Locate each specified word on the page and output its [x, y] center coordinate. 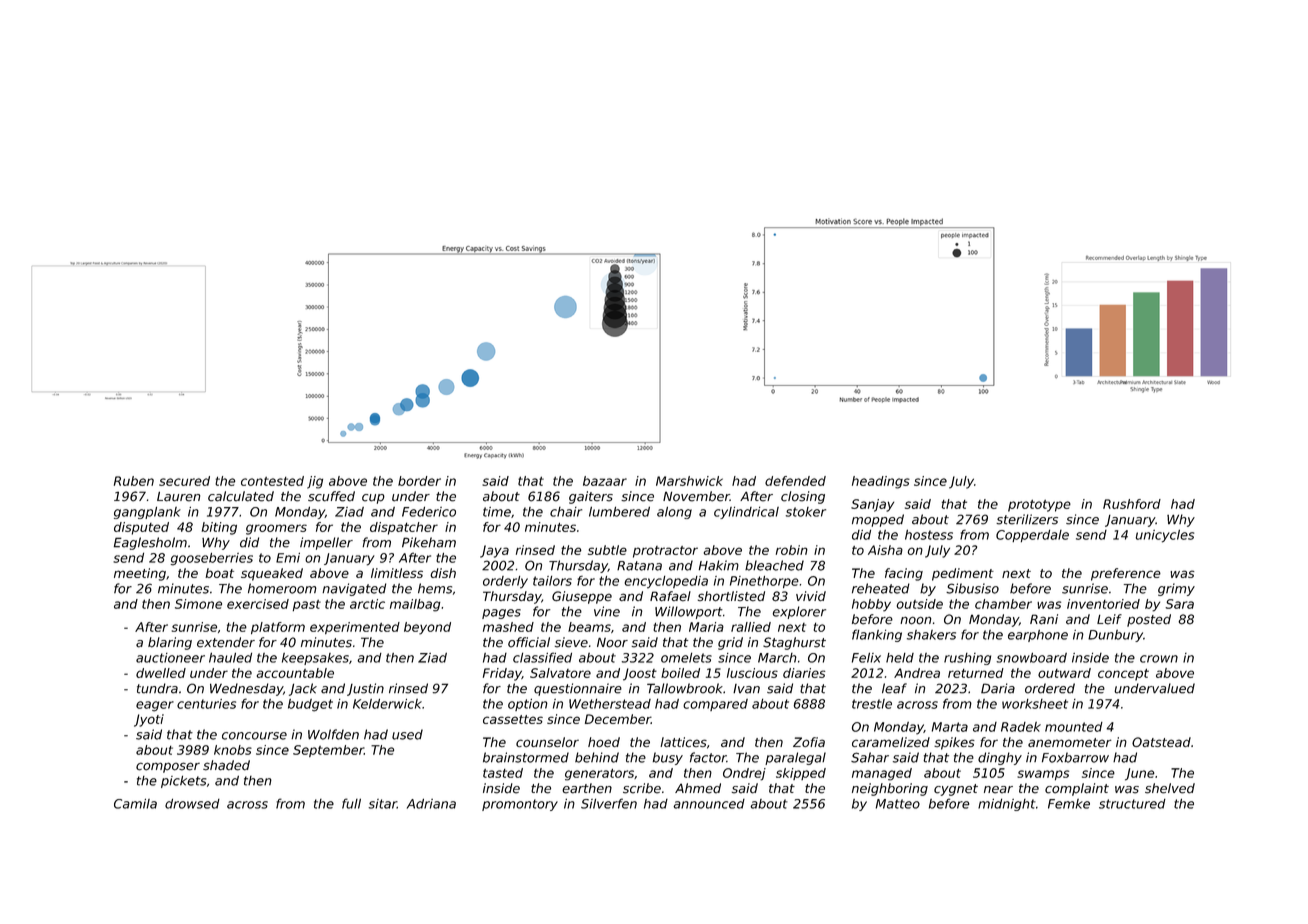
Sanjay [872, 505]
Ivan [746, 689]
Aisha [885, 550]
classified [542, 657]
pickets [184, 782]
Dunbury [1115, 636]
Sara [1179, 604]
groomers [276, 529]
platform [278, 628]
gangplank [147, 513]
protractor [665, 552]
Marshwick [689, 481]
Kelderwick [387, 704]
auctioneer [170, 658]
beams [589, 627]
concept [1123, 675]
